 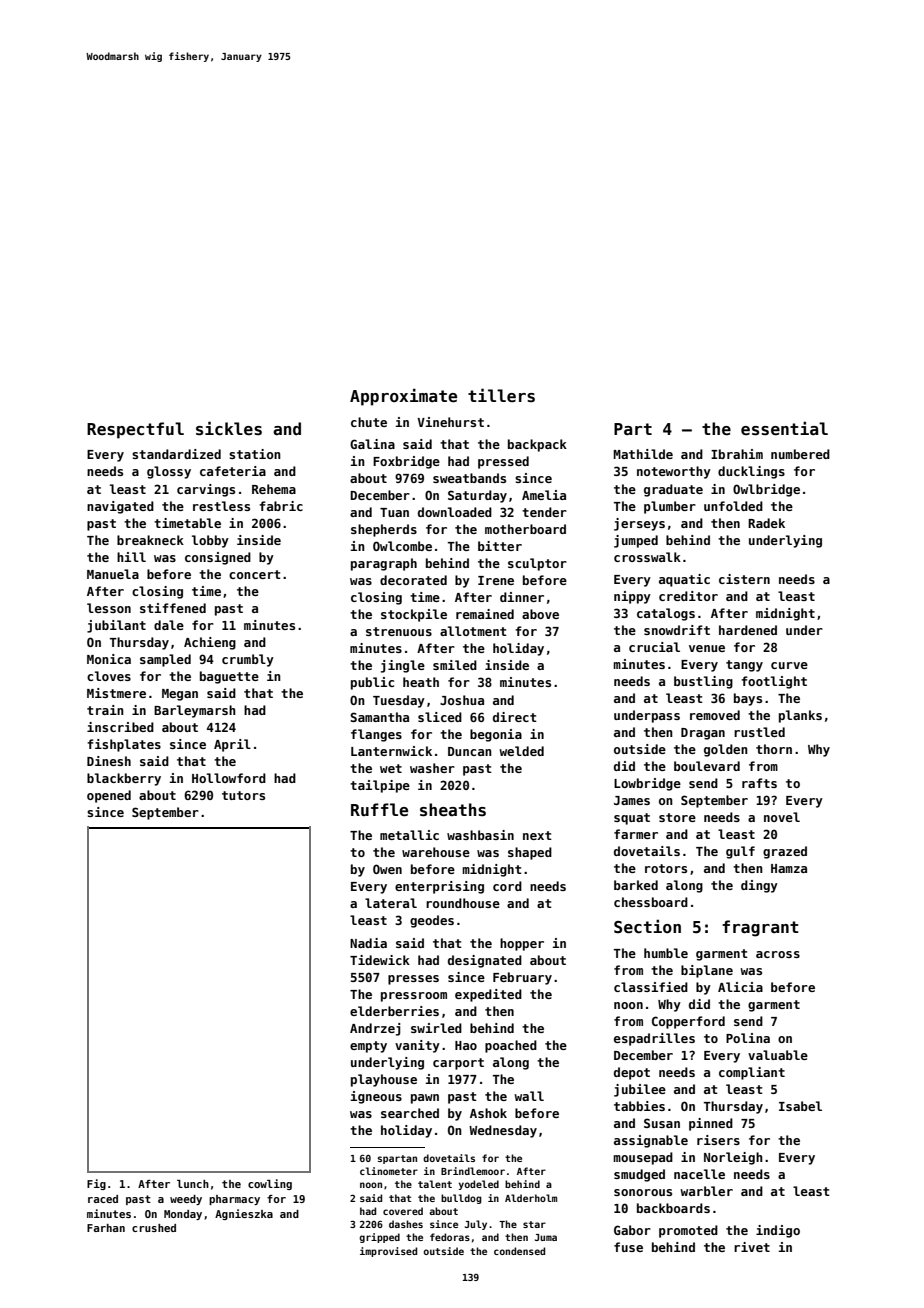 What do you see at coordinates (135, 430) in the page?
I see `Respectful` at bounding box center [135, 430].
